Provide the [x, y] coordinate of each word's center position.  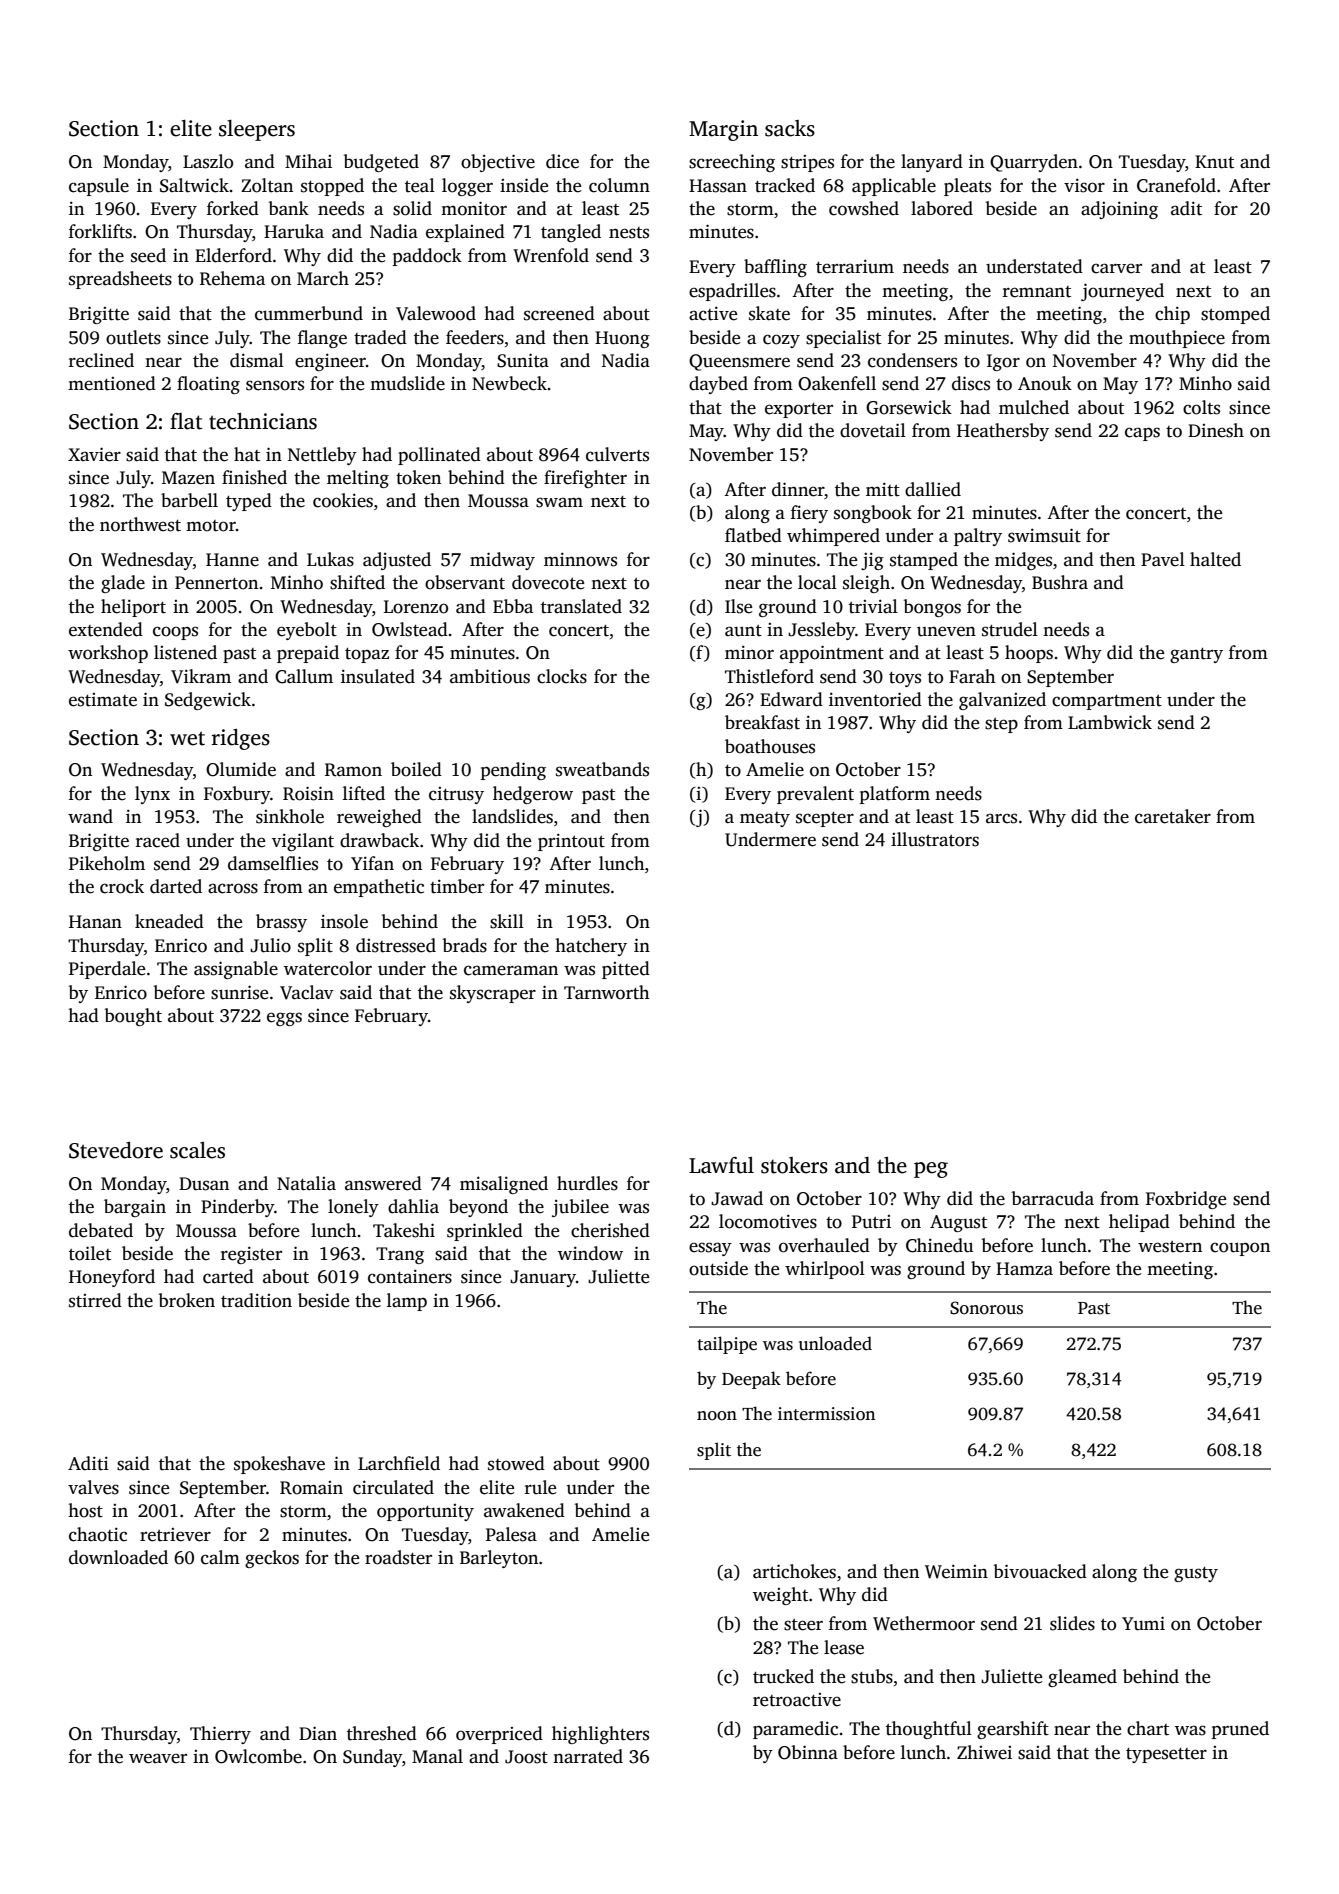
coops [175, 633]
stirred [95, 1300]
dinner [798, 489]
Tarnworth [607, 992]
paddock [427, 257]
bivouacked [1040, 1571]
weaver [158, 1758]
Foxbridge [1186, 1200]
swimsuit [1044, 535]
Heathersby [1003, 432]
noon [717, 1416]
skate [769, 313]
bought [133, 1017]
